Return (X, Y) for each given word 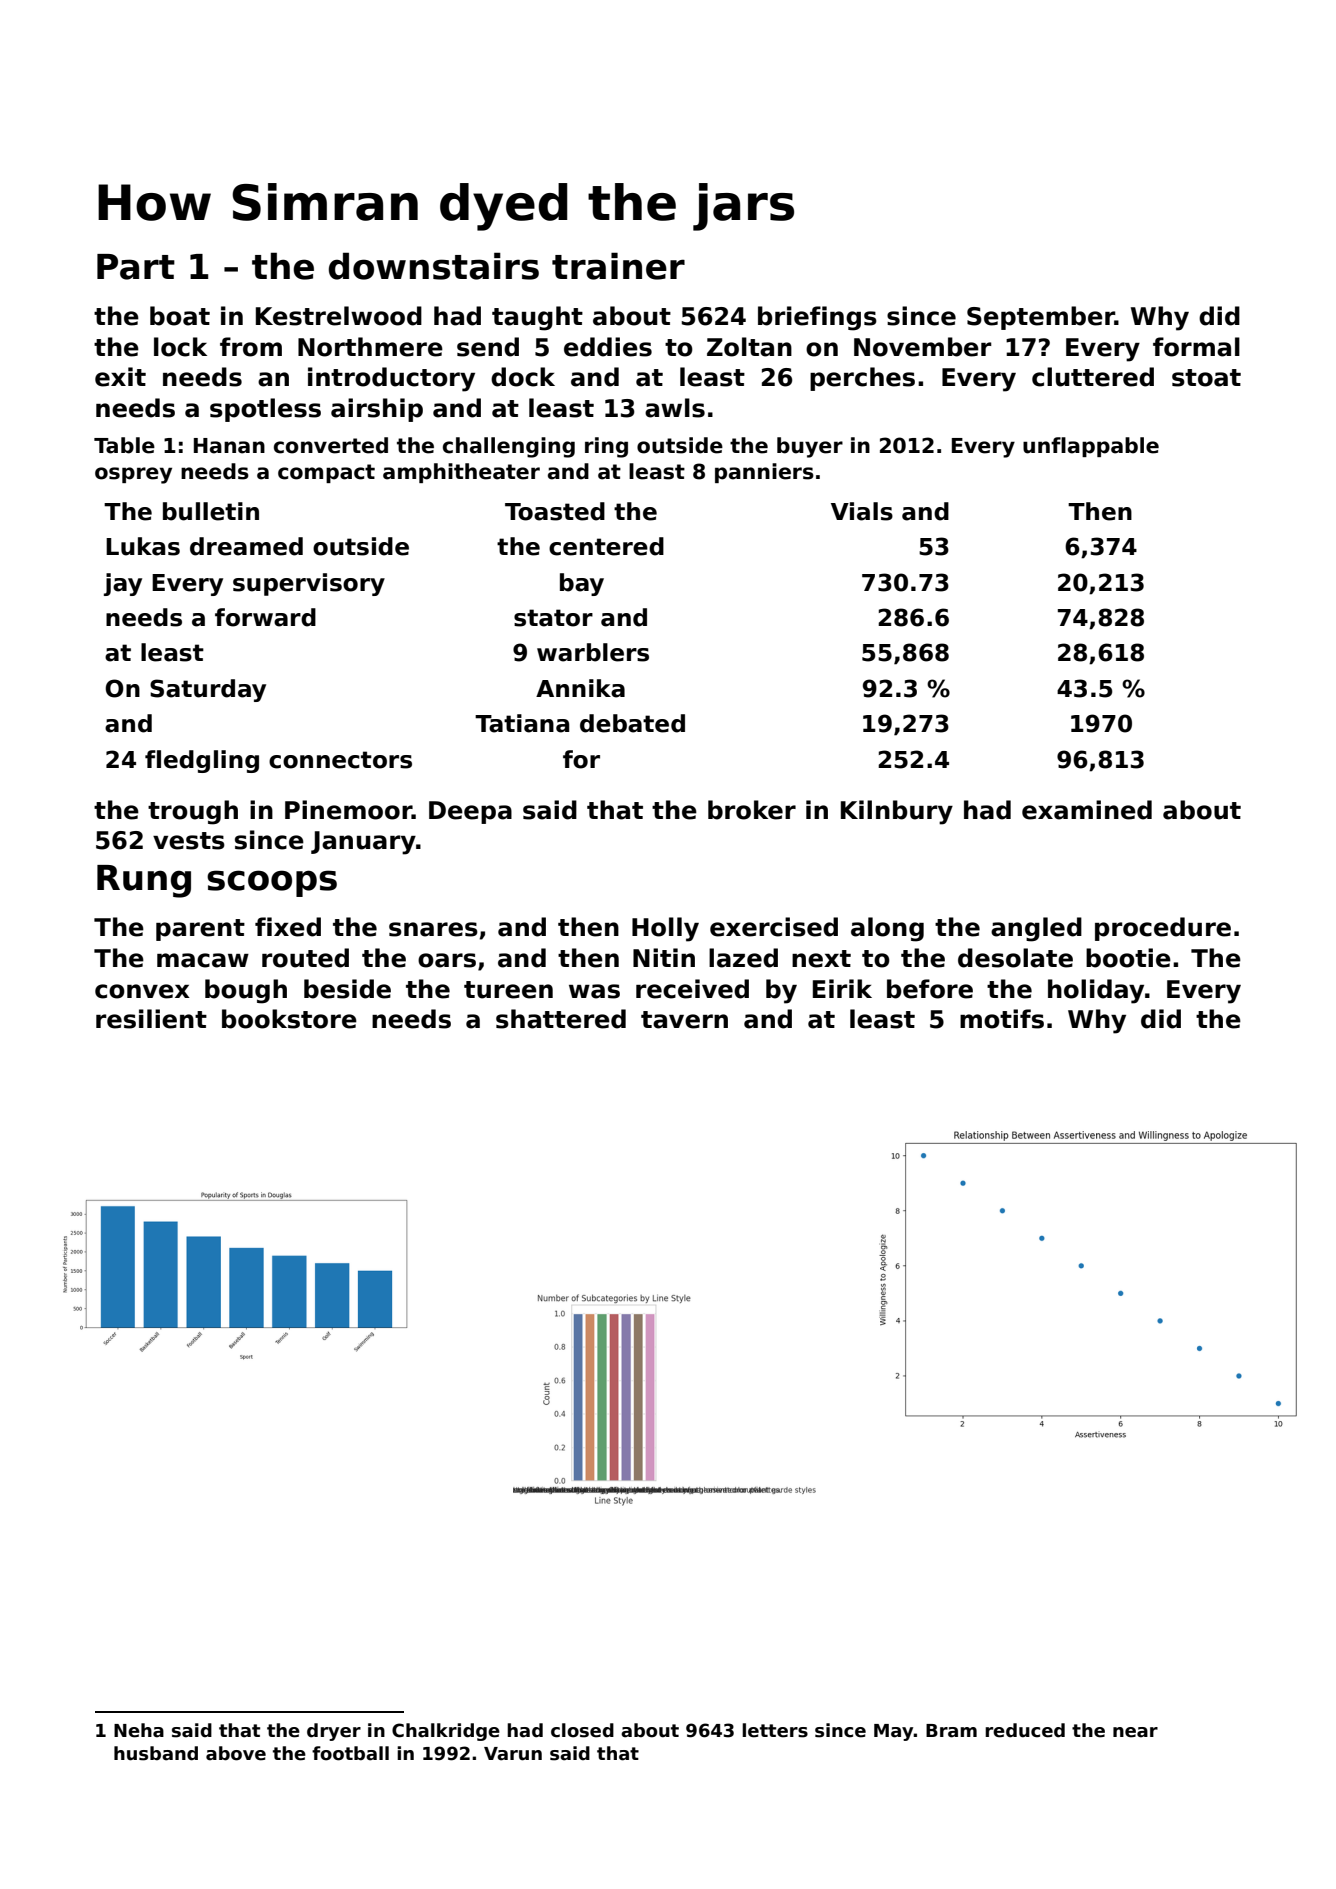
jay (123, 584)
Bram (951, 1731)
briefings (817, 318)
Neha (139, 1730)
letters (775, 1730)
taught (537, 318)
